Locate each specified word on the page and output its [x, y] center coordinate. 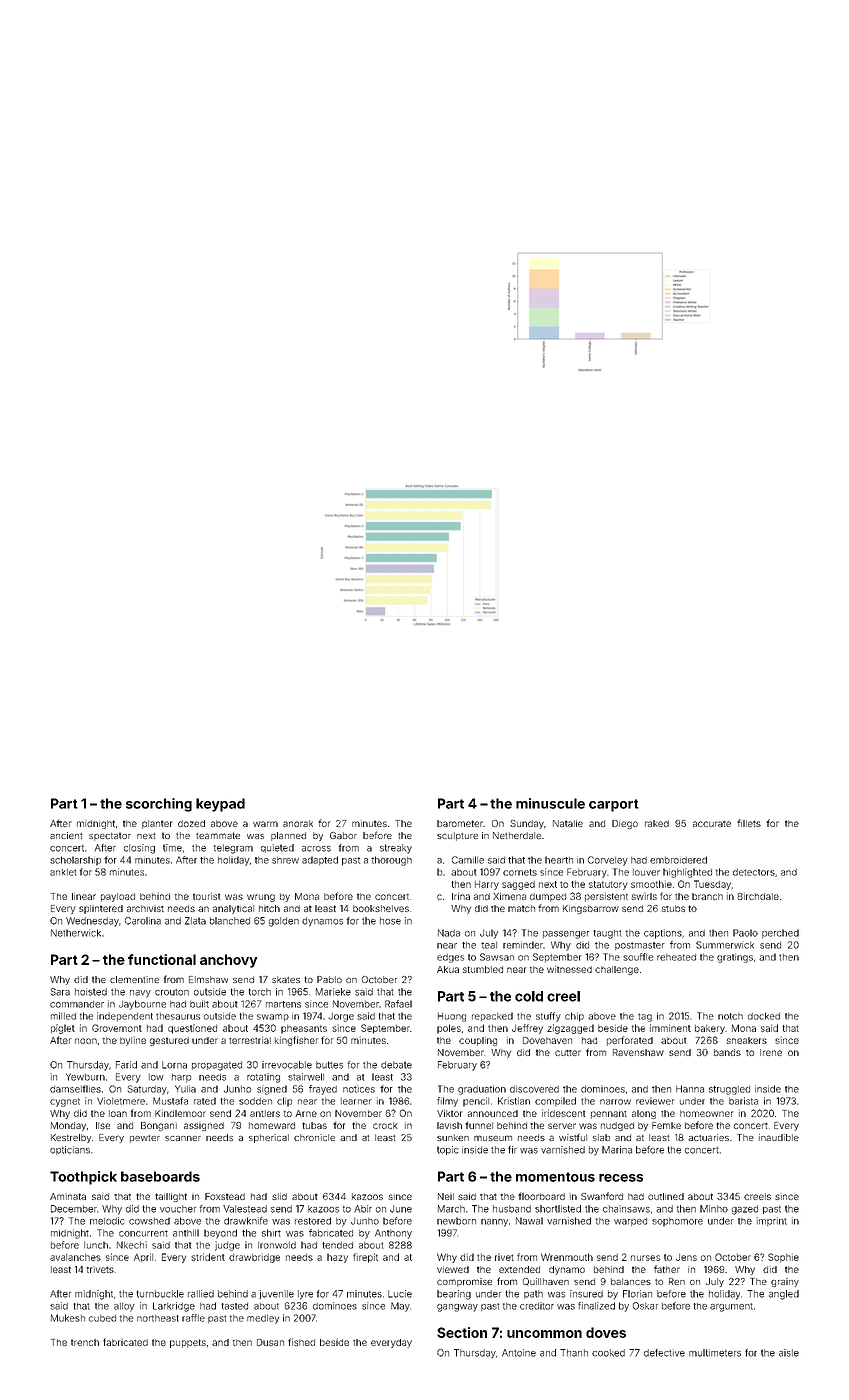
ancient [66, 835]
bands [727, 1052]
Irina [461, 896]
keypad [220, 805]
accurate [712, 824]
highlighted [687, 873]
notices [359, 1089]
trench [85, 1342]
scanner [183, 1138]
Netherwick [76, 933]
